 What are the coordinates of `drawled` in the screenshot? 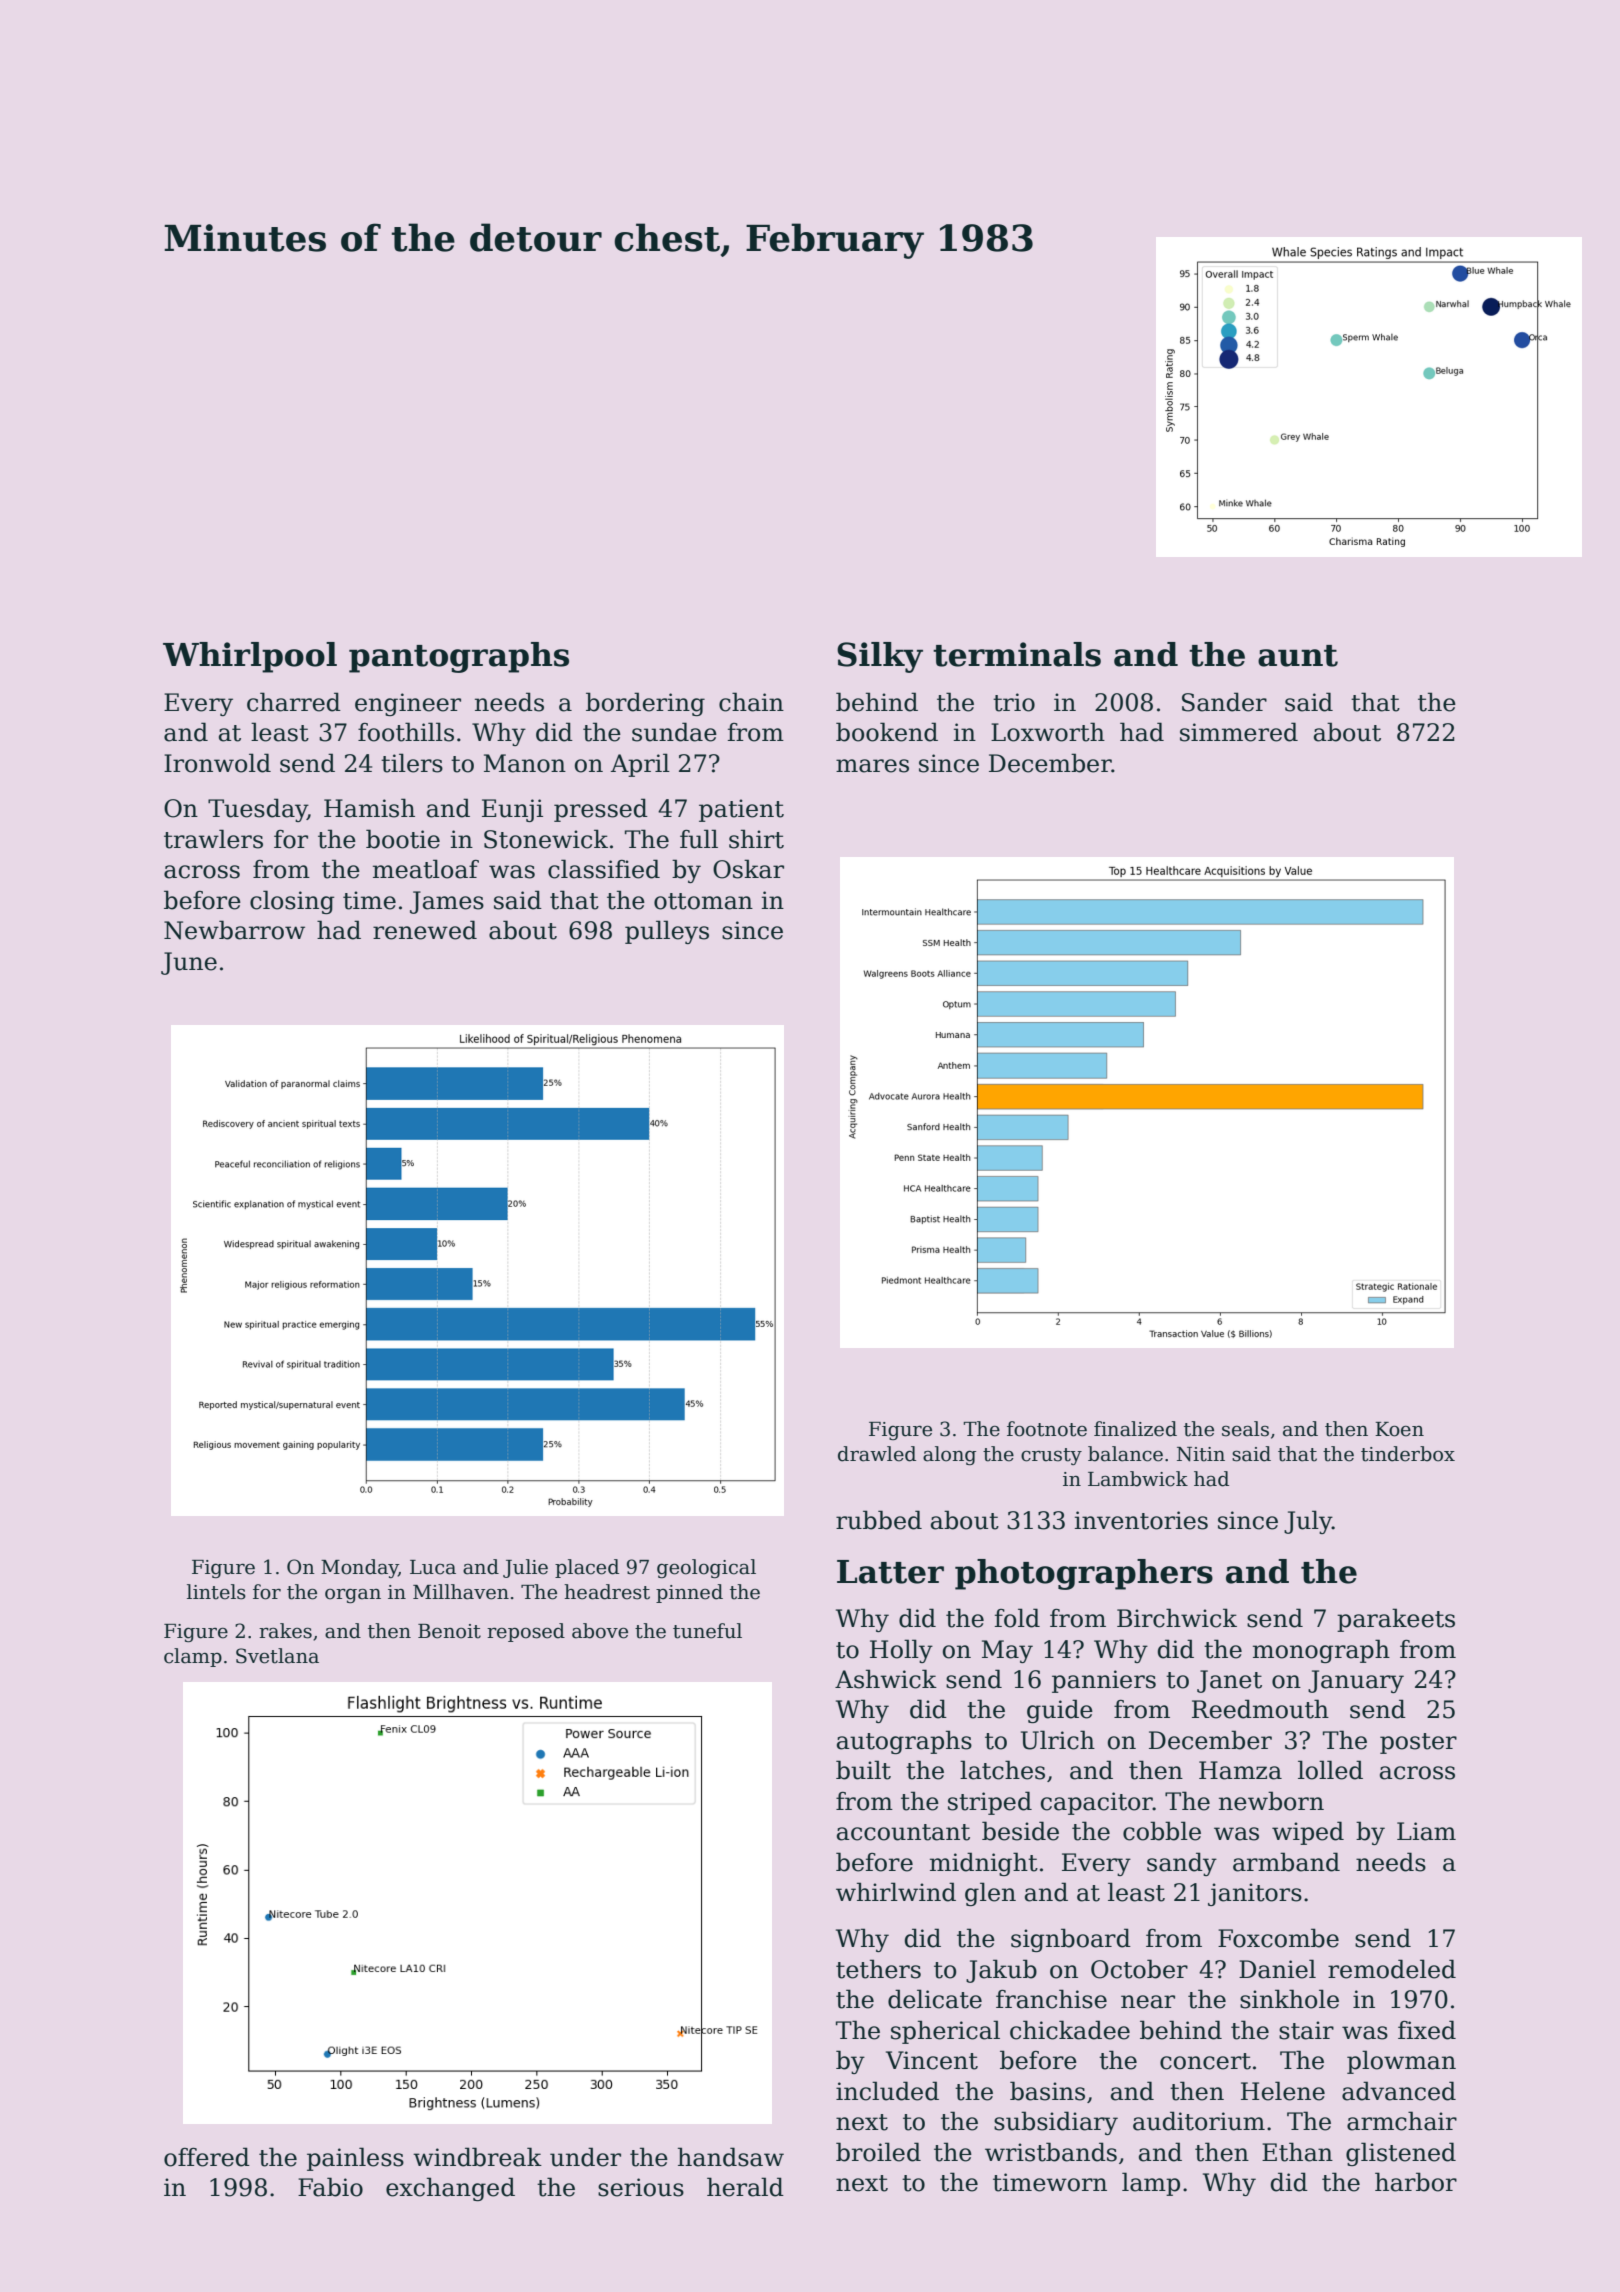 It's located at (877, 1454).
